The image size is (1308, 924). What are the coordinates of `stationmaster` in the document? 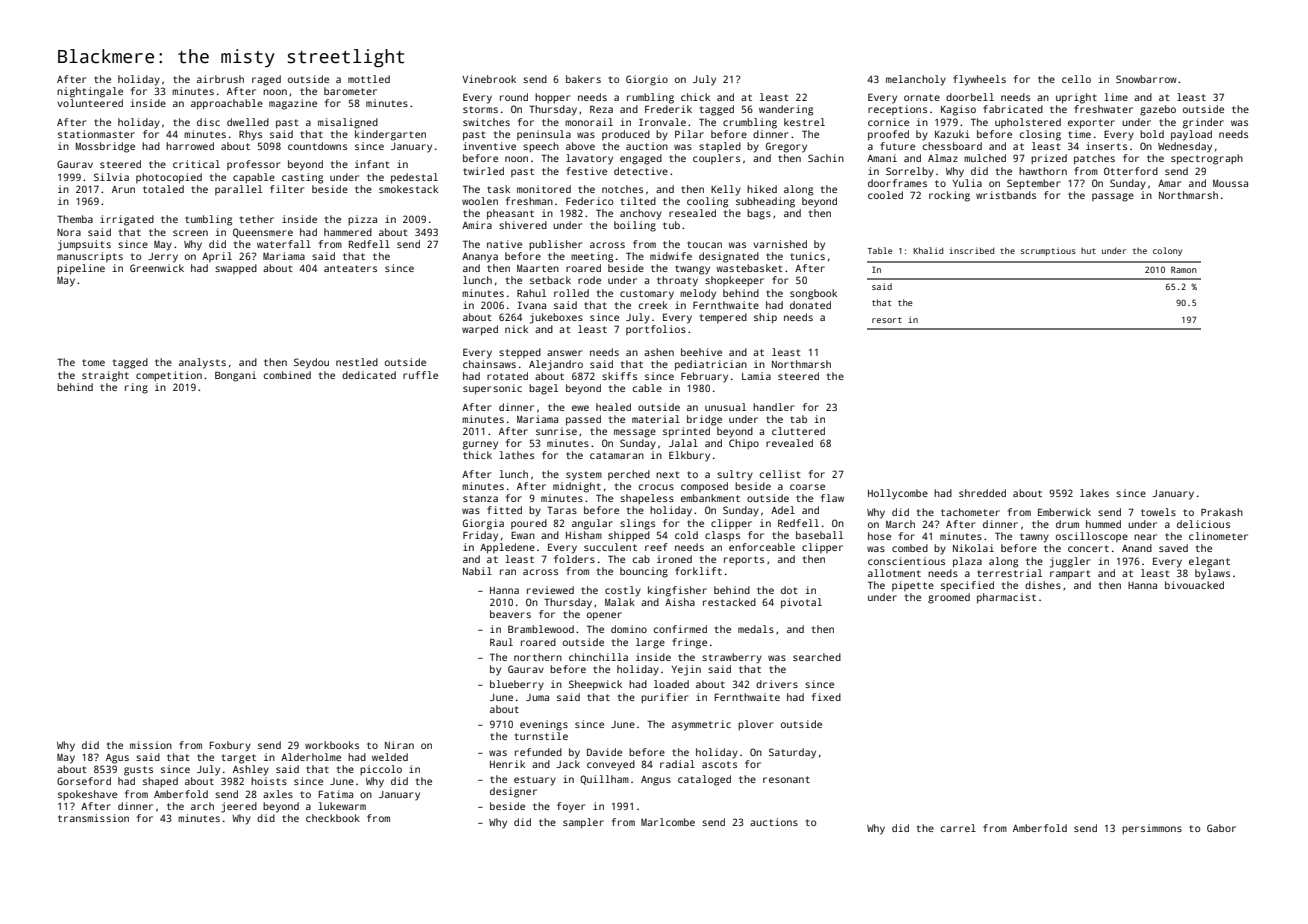 It's located at (96, 134).
